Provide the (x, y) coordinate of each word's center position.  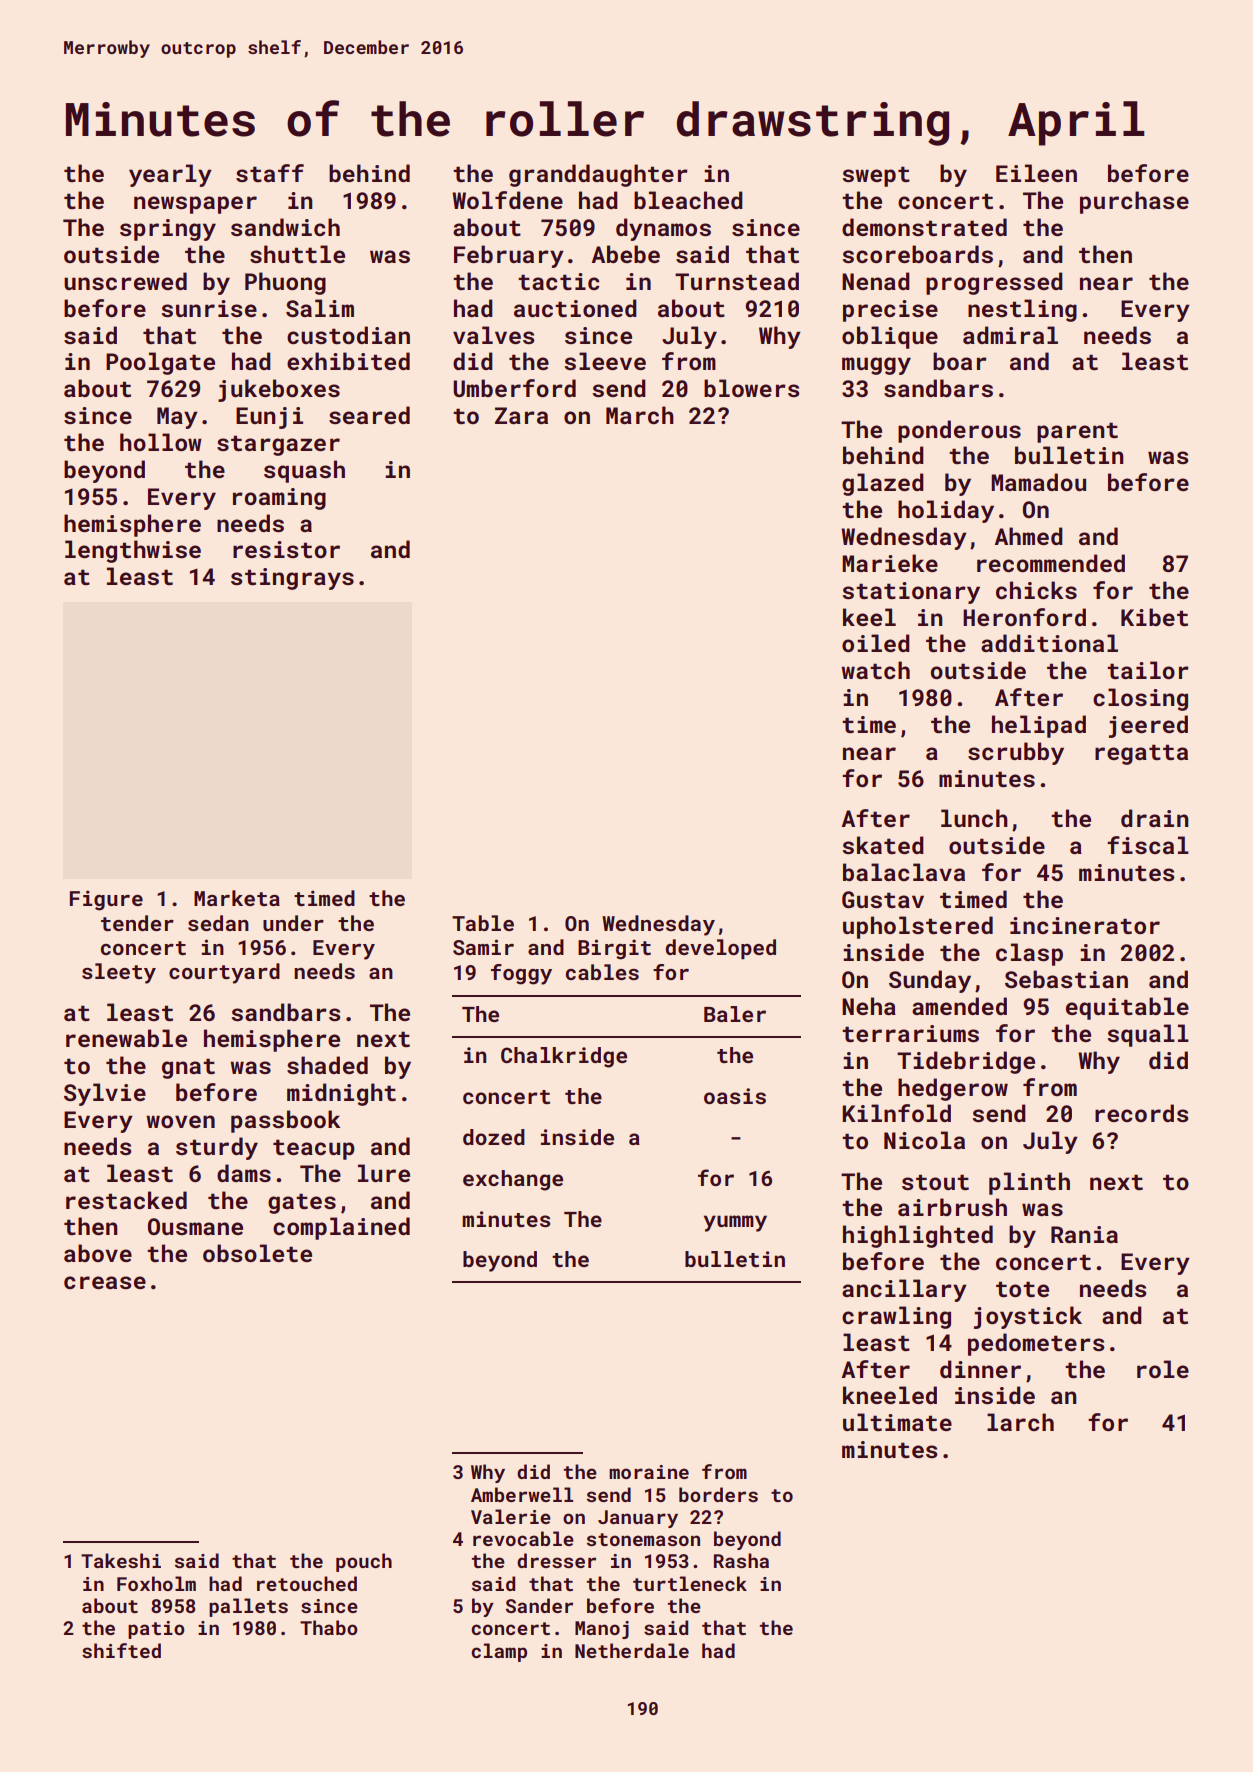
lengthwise (133, 551)
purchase (1134, 202)
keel (869, 617)
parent (1077, 432)
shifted (121, 1650)
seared (369, 415)
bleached (688, 200)
